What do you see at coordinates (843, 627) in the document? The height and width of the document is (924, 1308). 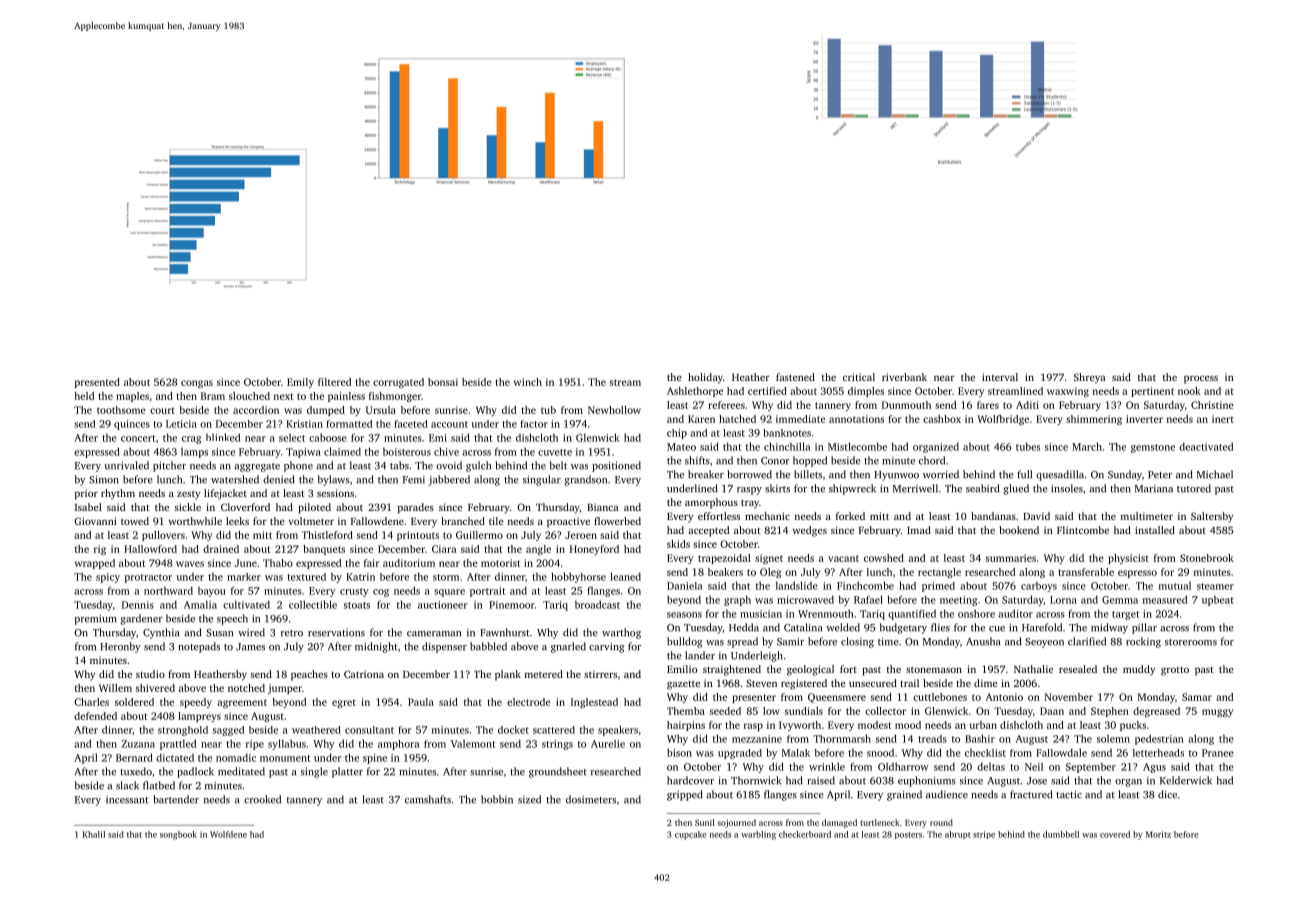 I see `welded` at bounding box center [843, 627].
